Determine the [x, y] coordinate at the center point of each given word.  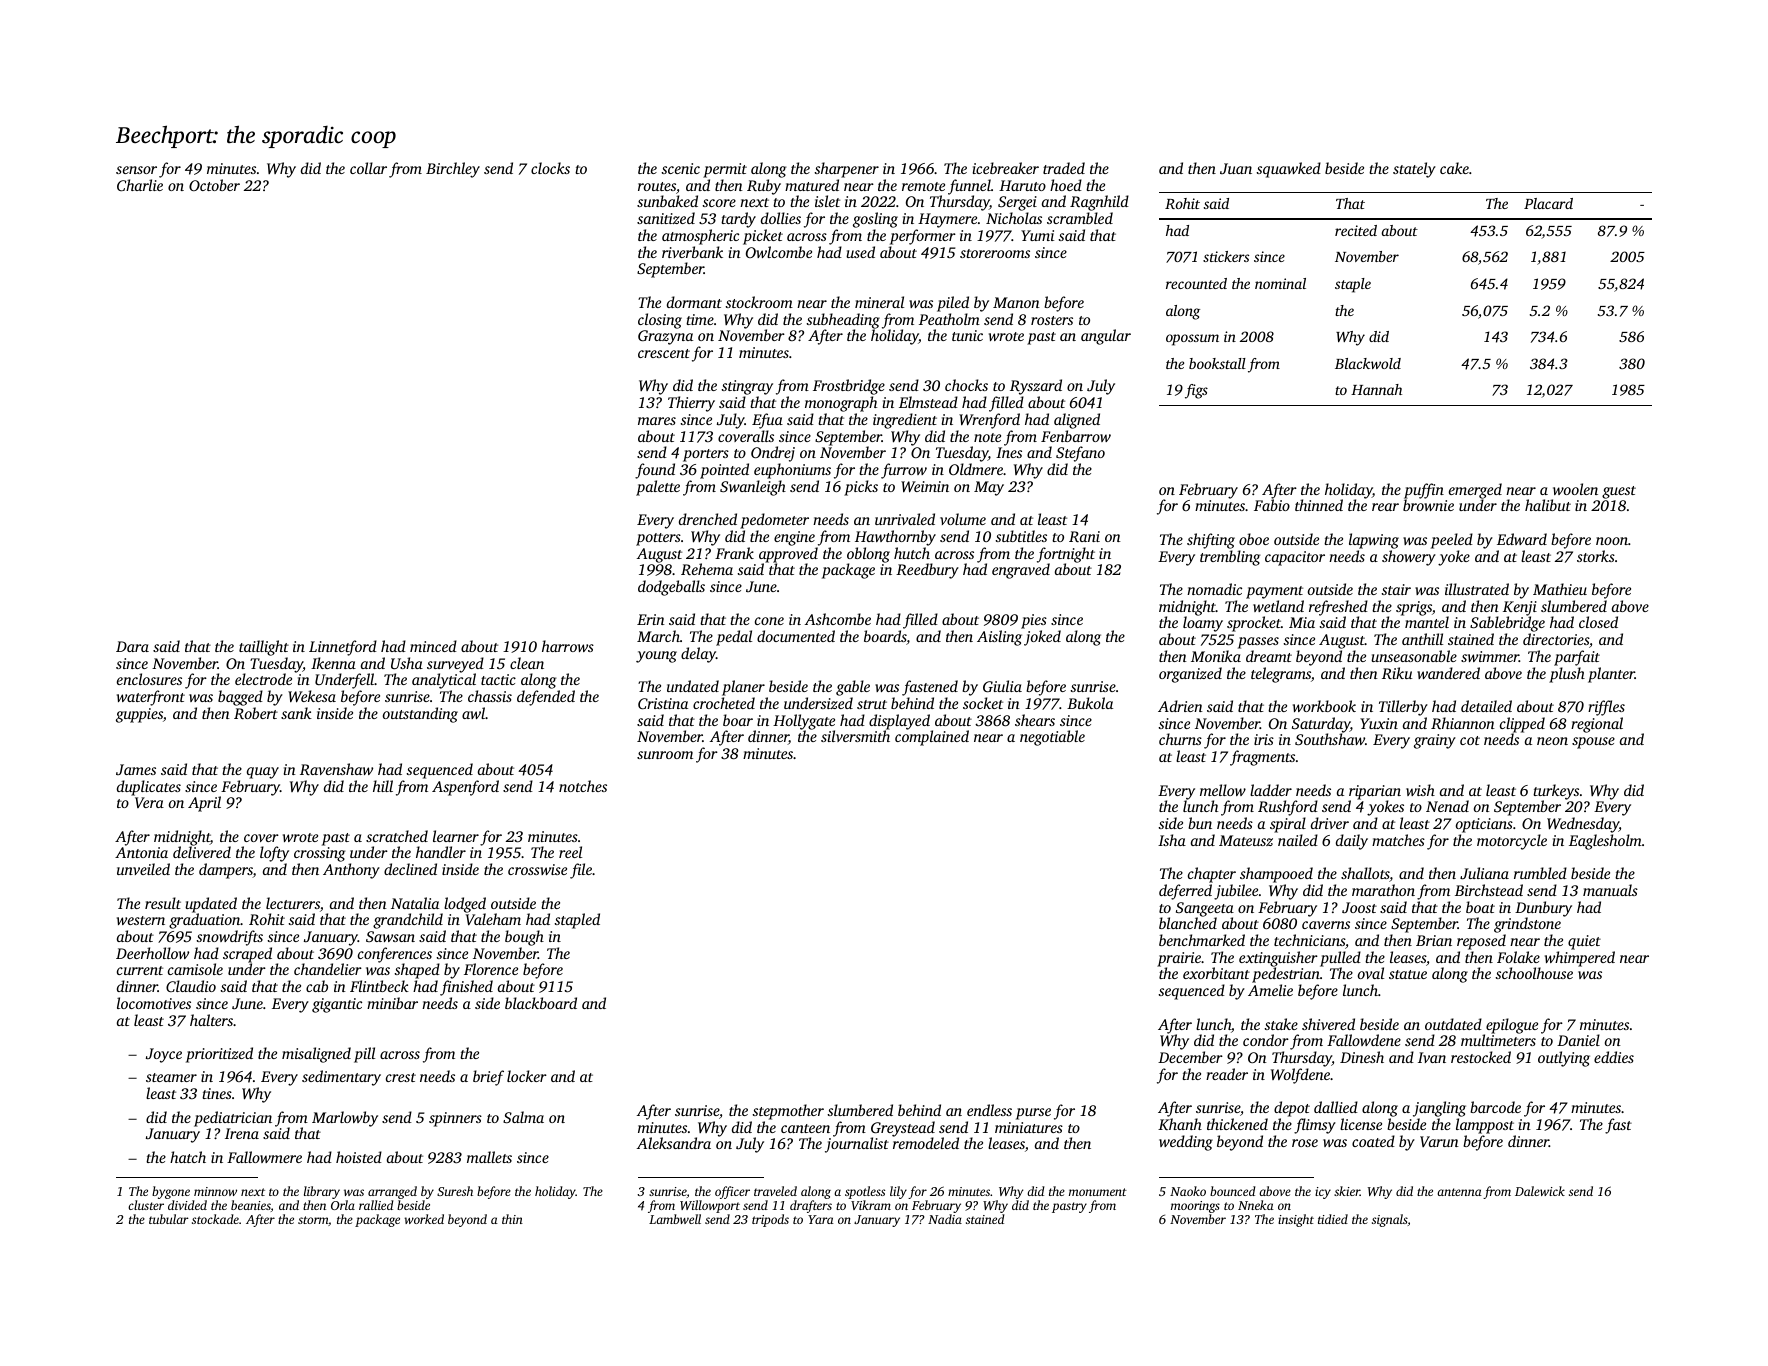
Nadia [945, 1219]
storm [313, 1220]
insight [1296, 1220]
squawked [1288, 170]
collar [368, 168]
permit [725, 170]
